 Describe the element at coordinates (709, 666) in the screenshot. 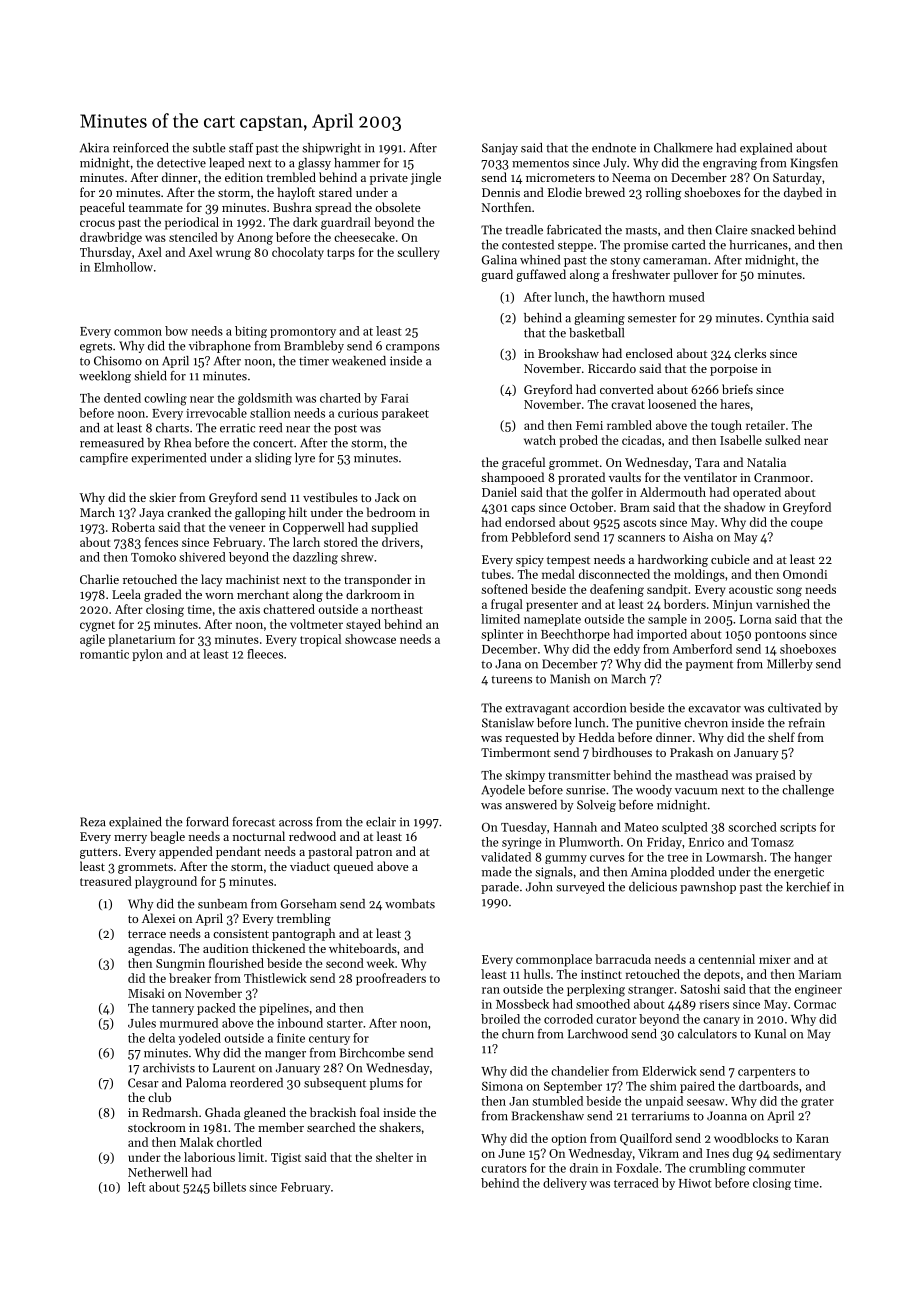

I see `payment` at that location.
